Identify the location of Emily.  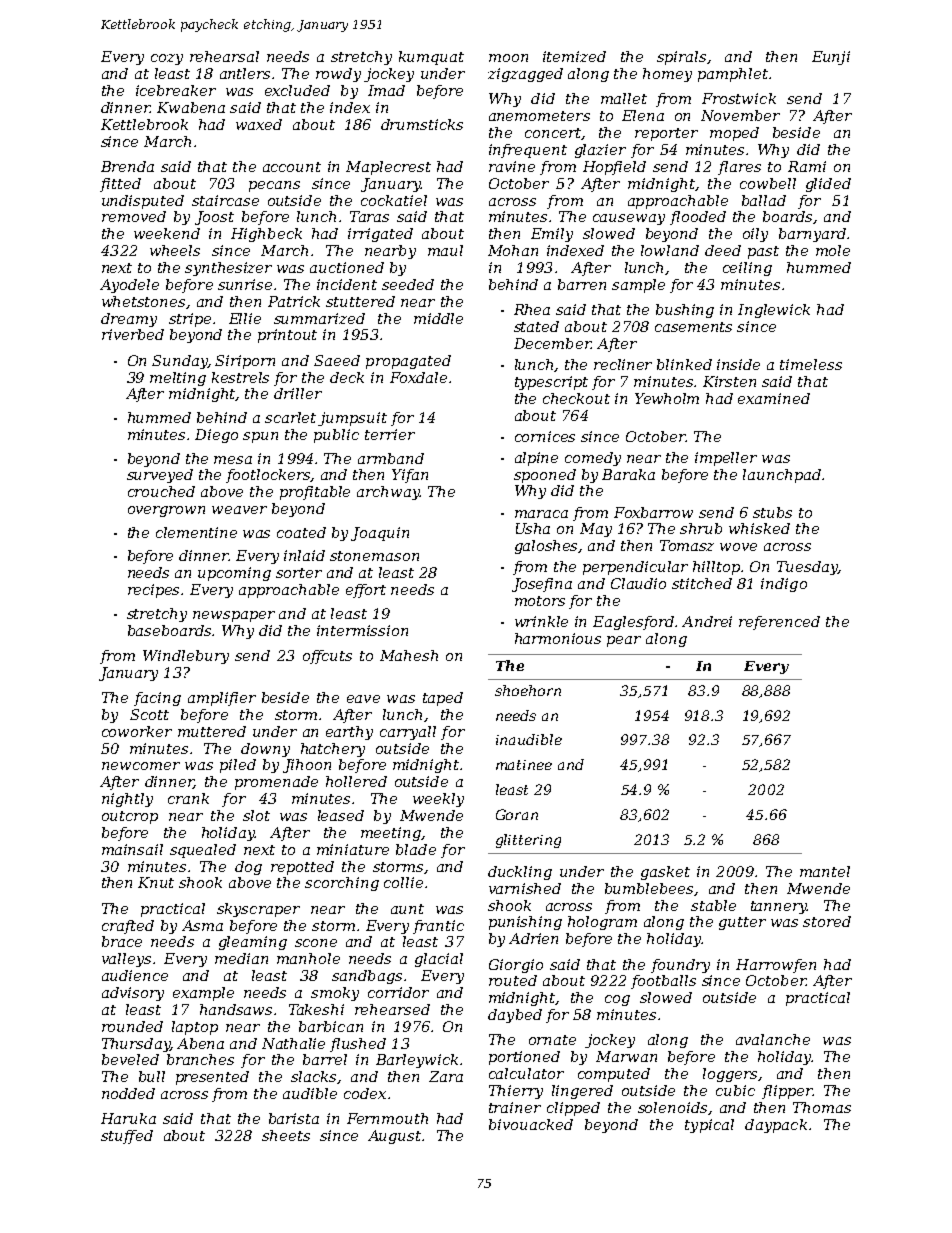
(552, 235).
